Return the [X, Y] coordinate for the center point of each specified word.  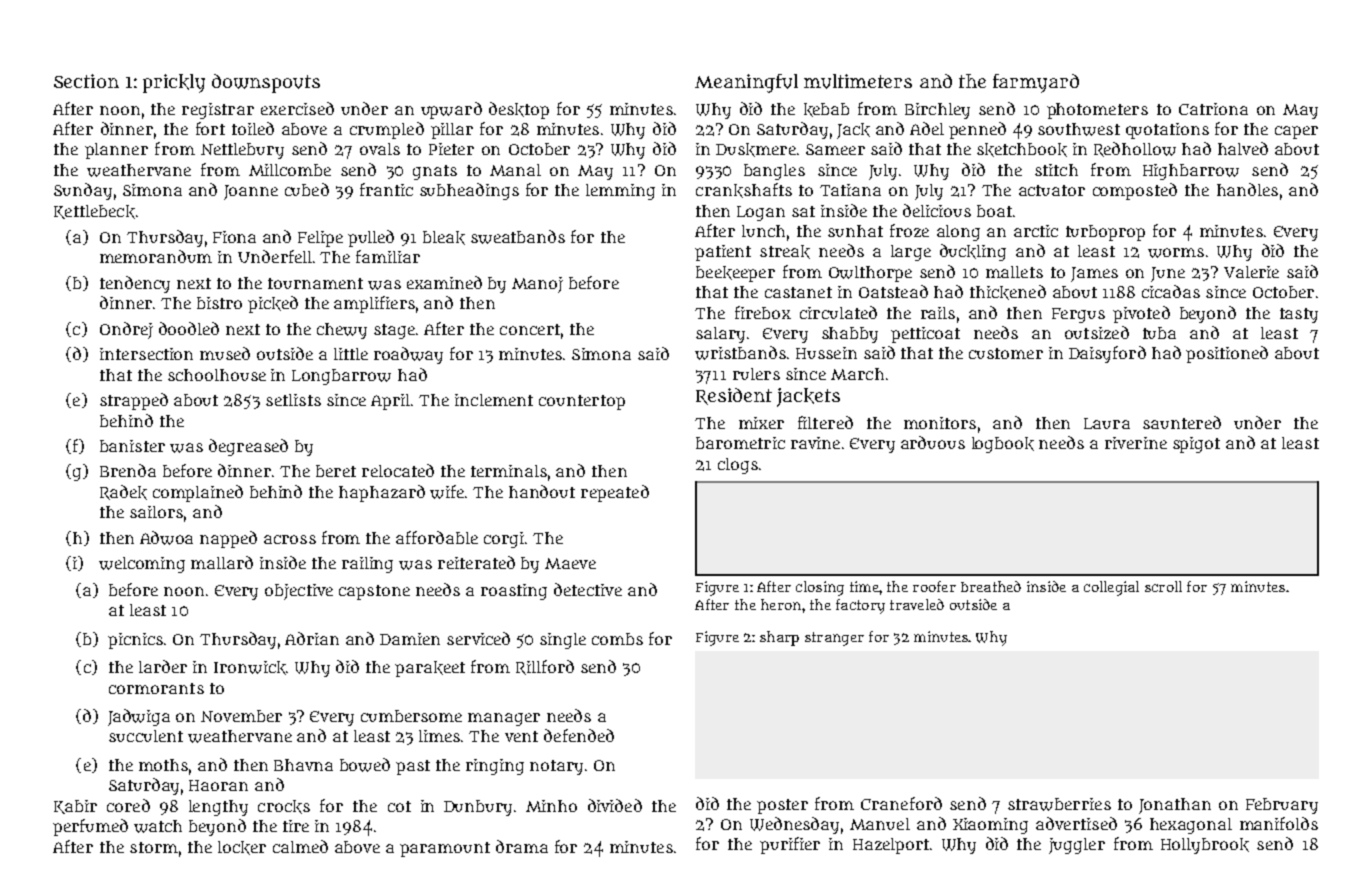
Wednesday [794, 825]
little [351, 354]
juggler [1077, 846]
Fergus [1078, 315]
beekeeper [735, 274]
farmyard [1036, 83]
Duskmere [756, 150]
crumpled [387, 130]
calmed [300, 846]
